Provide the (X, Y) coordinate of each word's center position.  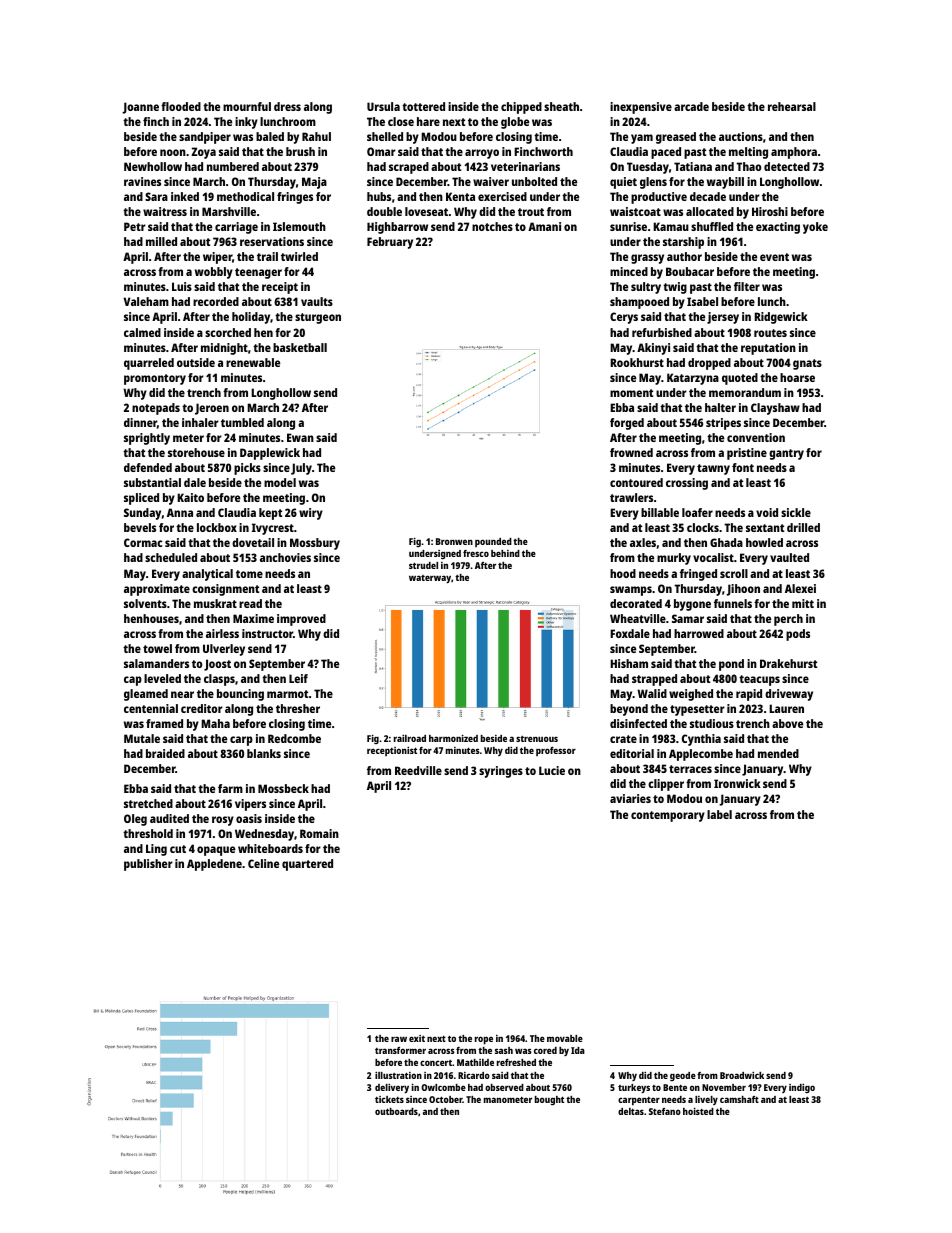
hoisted (698, 1111)
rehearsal (792, 106)
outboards (396, 1111)
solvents (145, 603)
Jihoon (743, 590)
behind (505, 553)
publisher (148, 865)
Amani (544, 226)
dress (287, 106)
